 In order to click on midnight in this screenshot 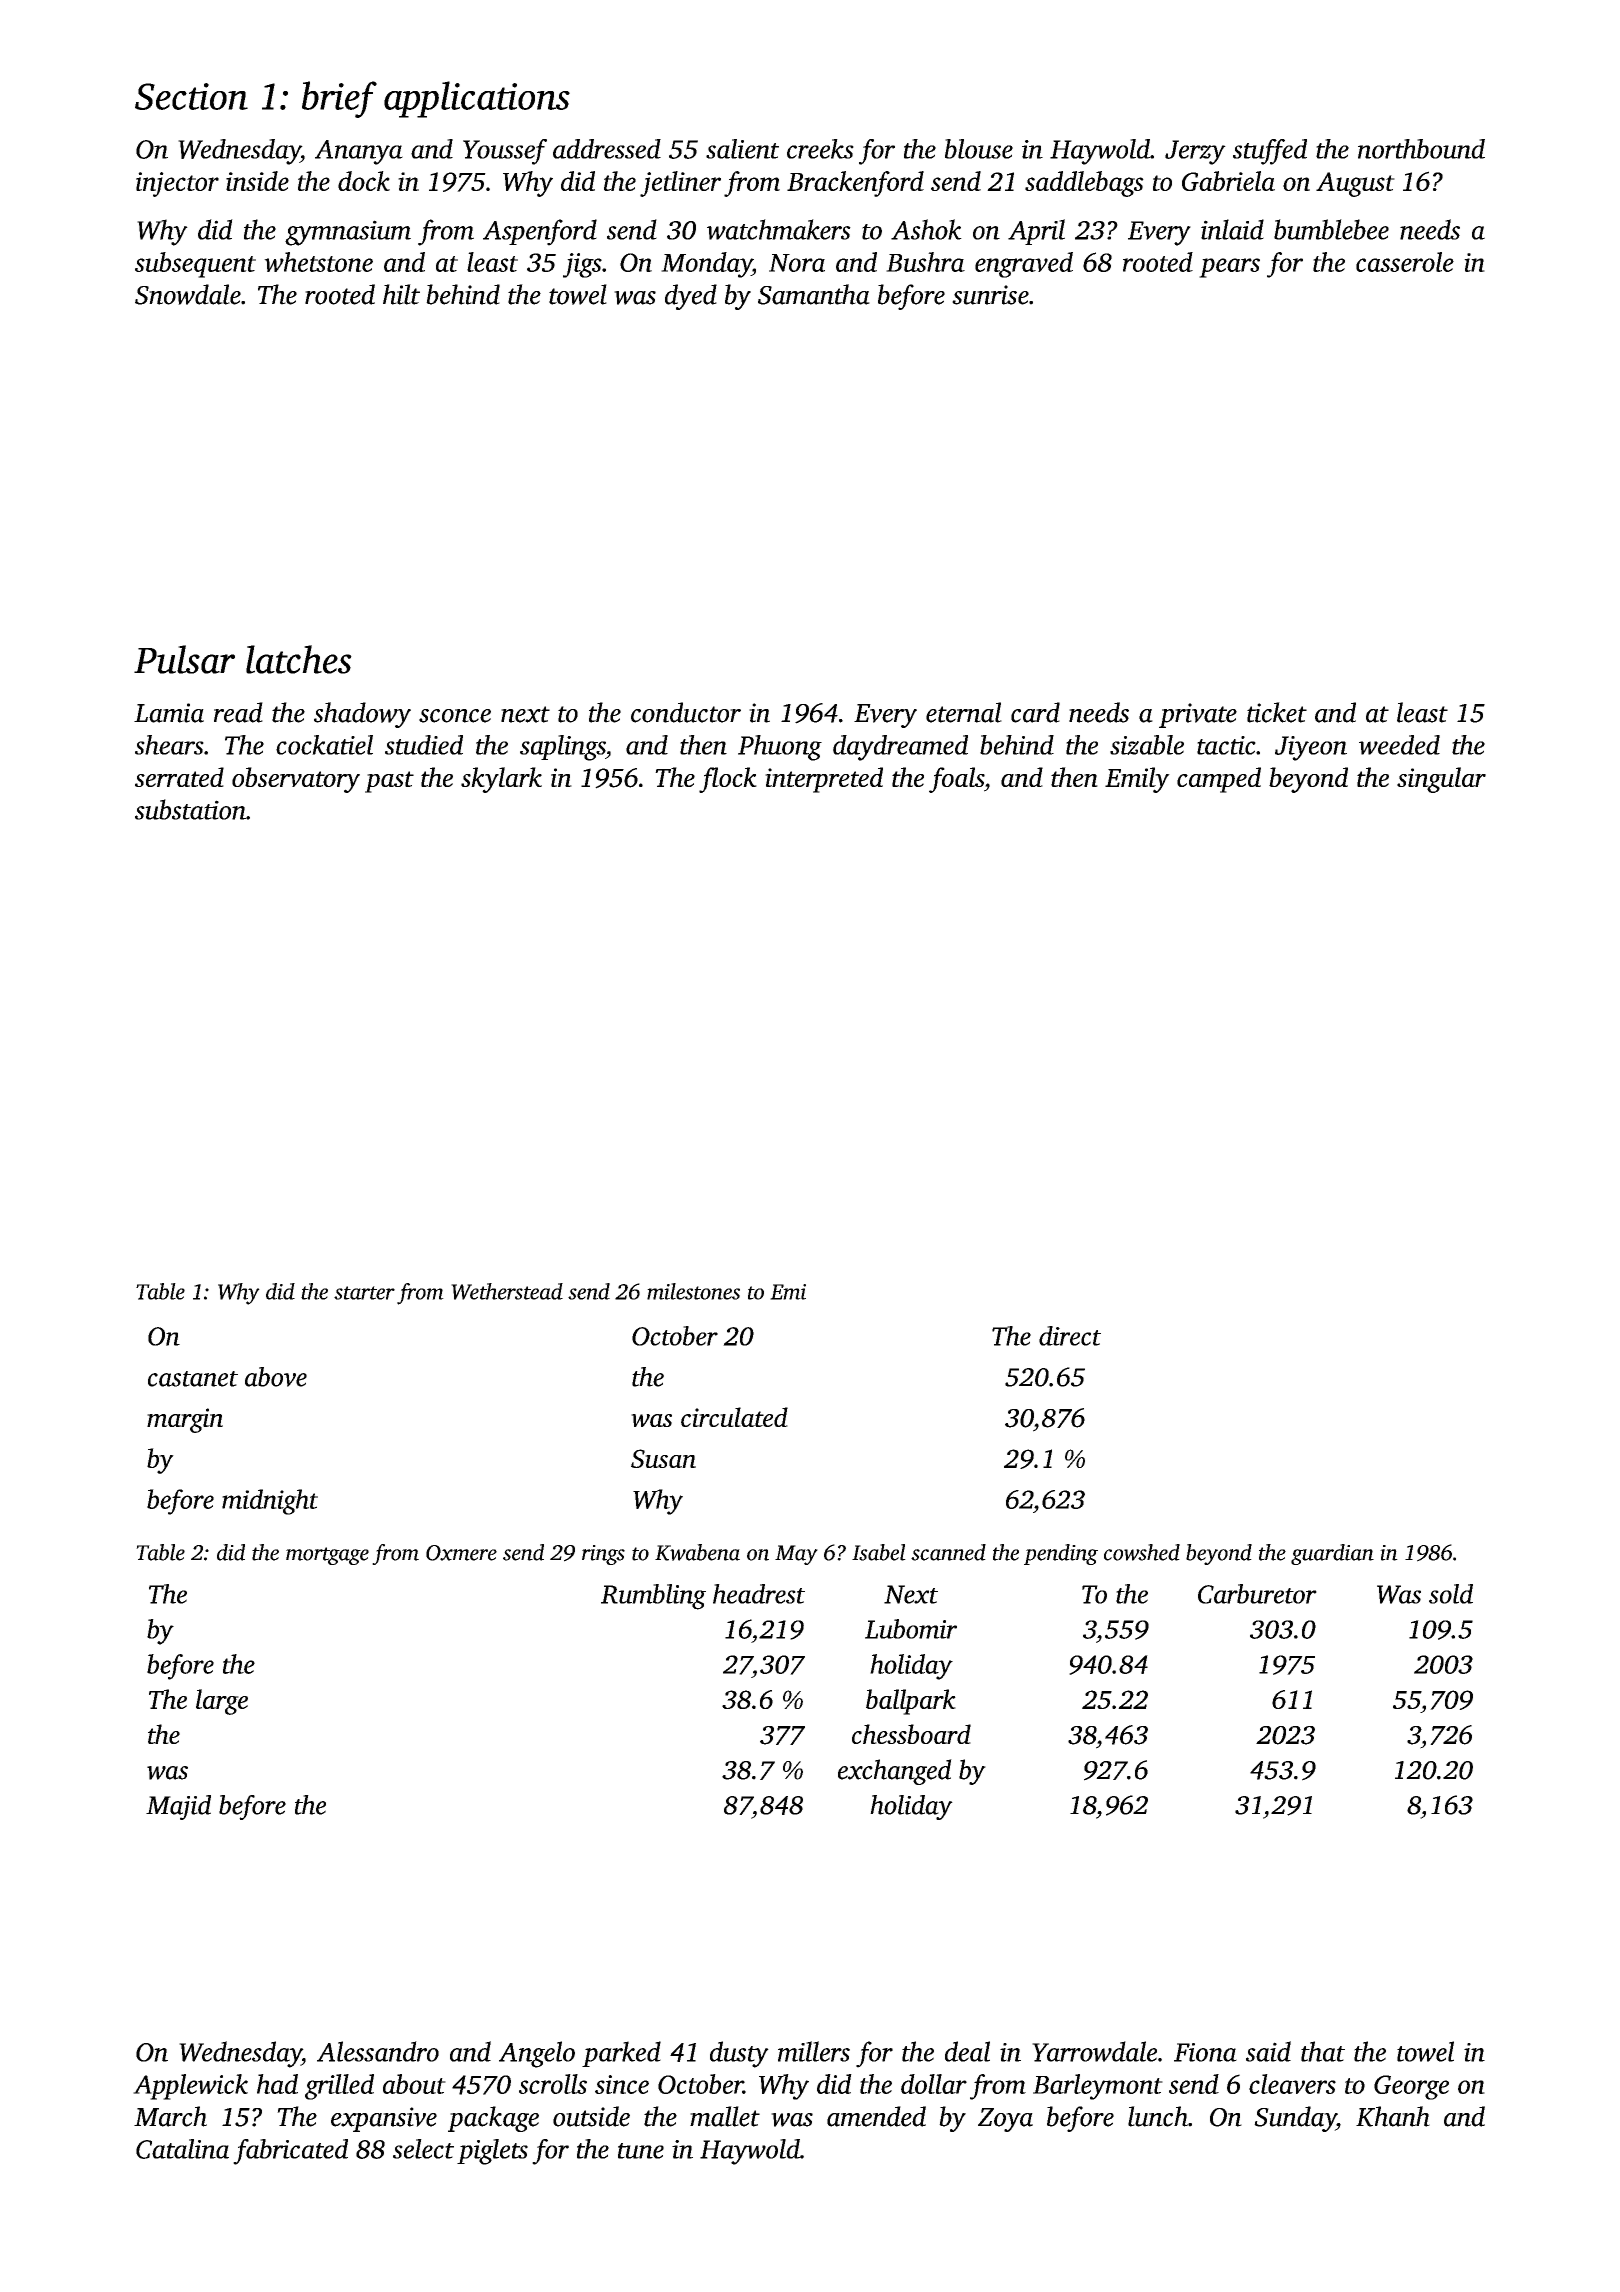, I will do `click(270, 1502)`.
